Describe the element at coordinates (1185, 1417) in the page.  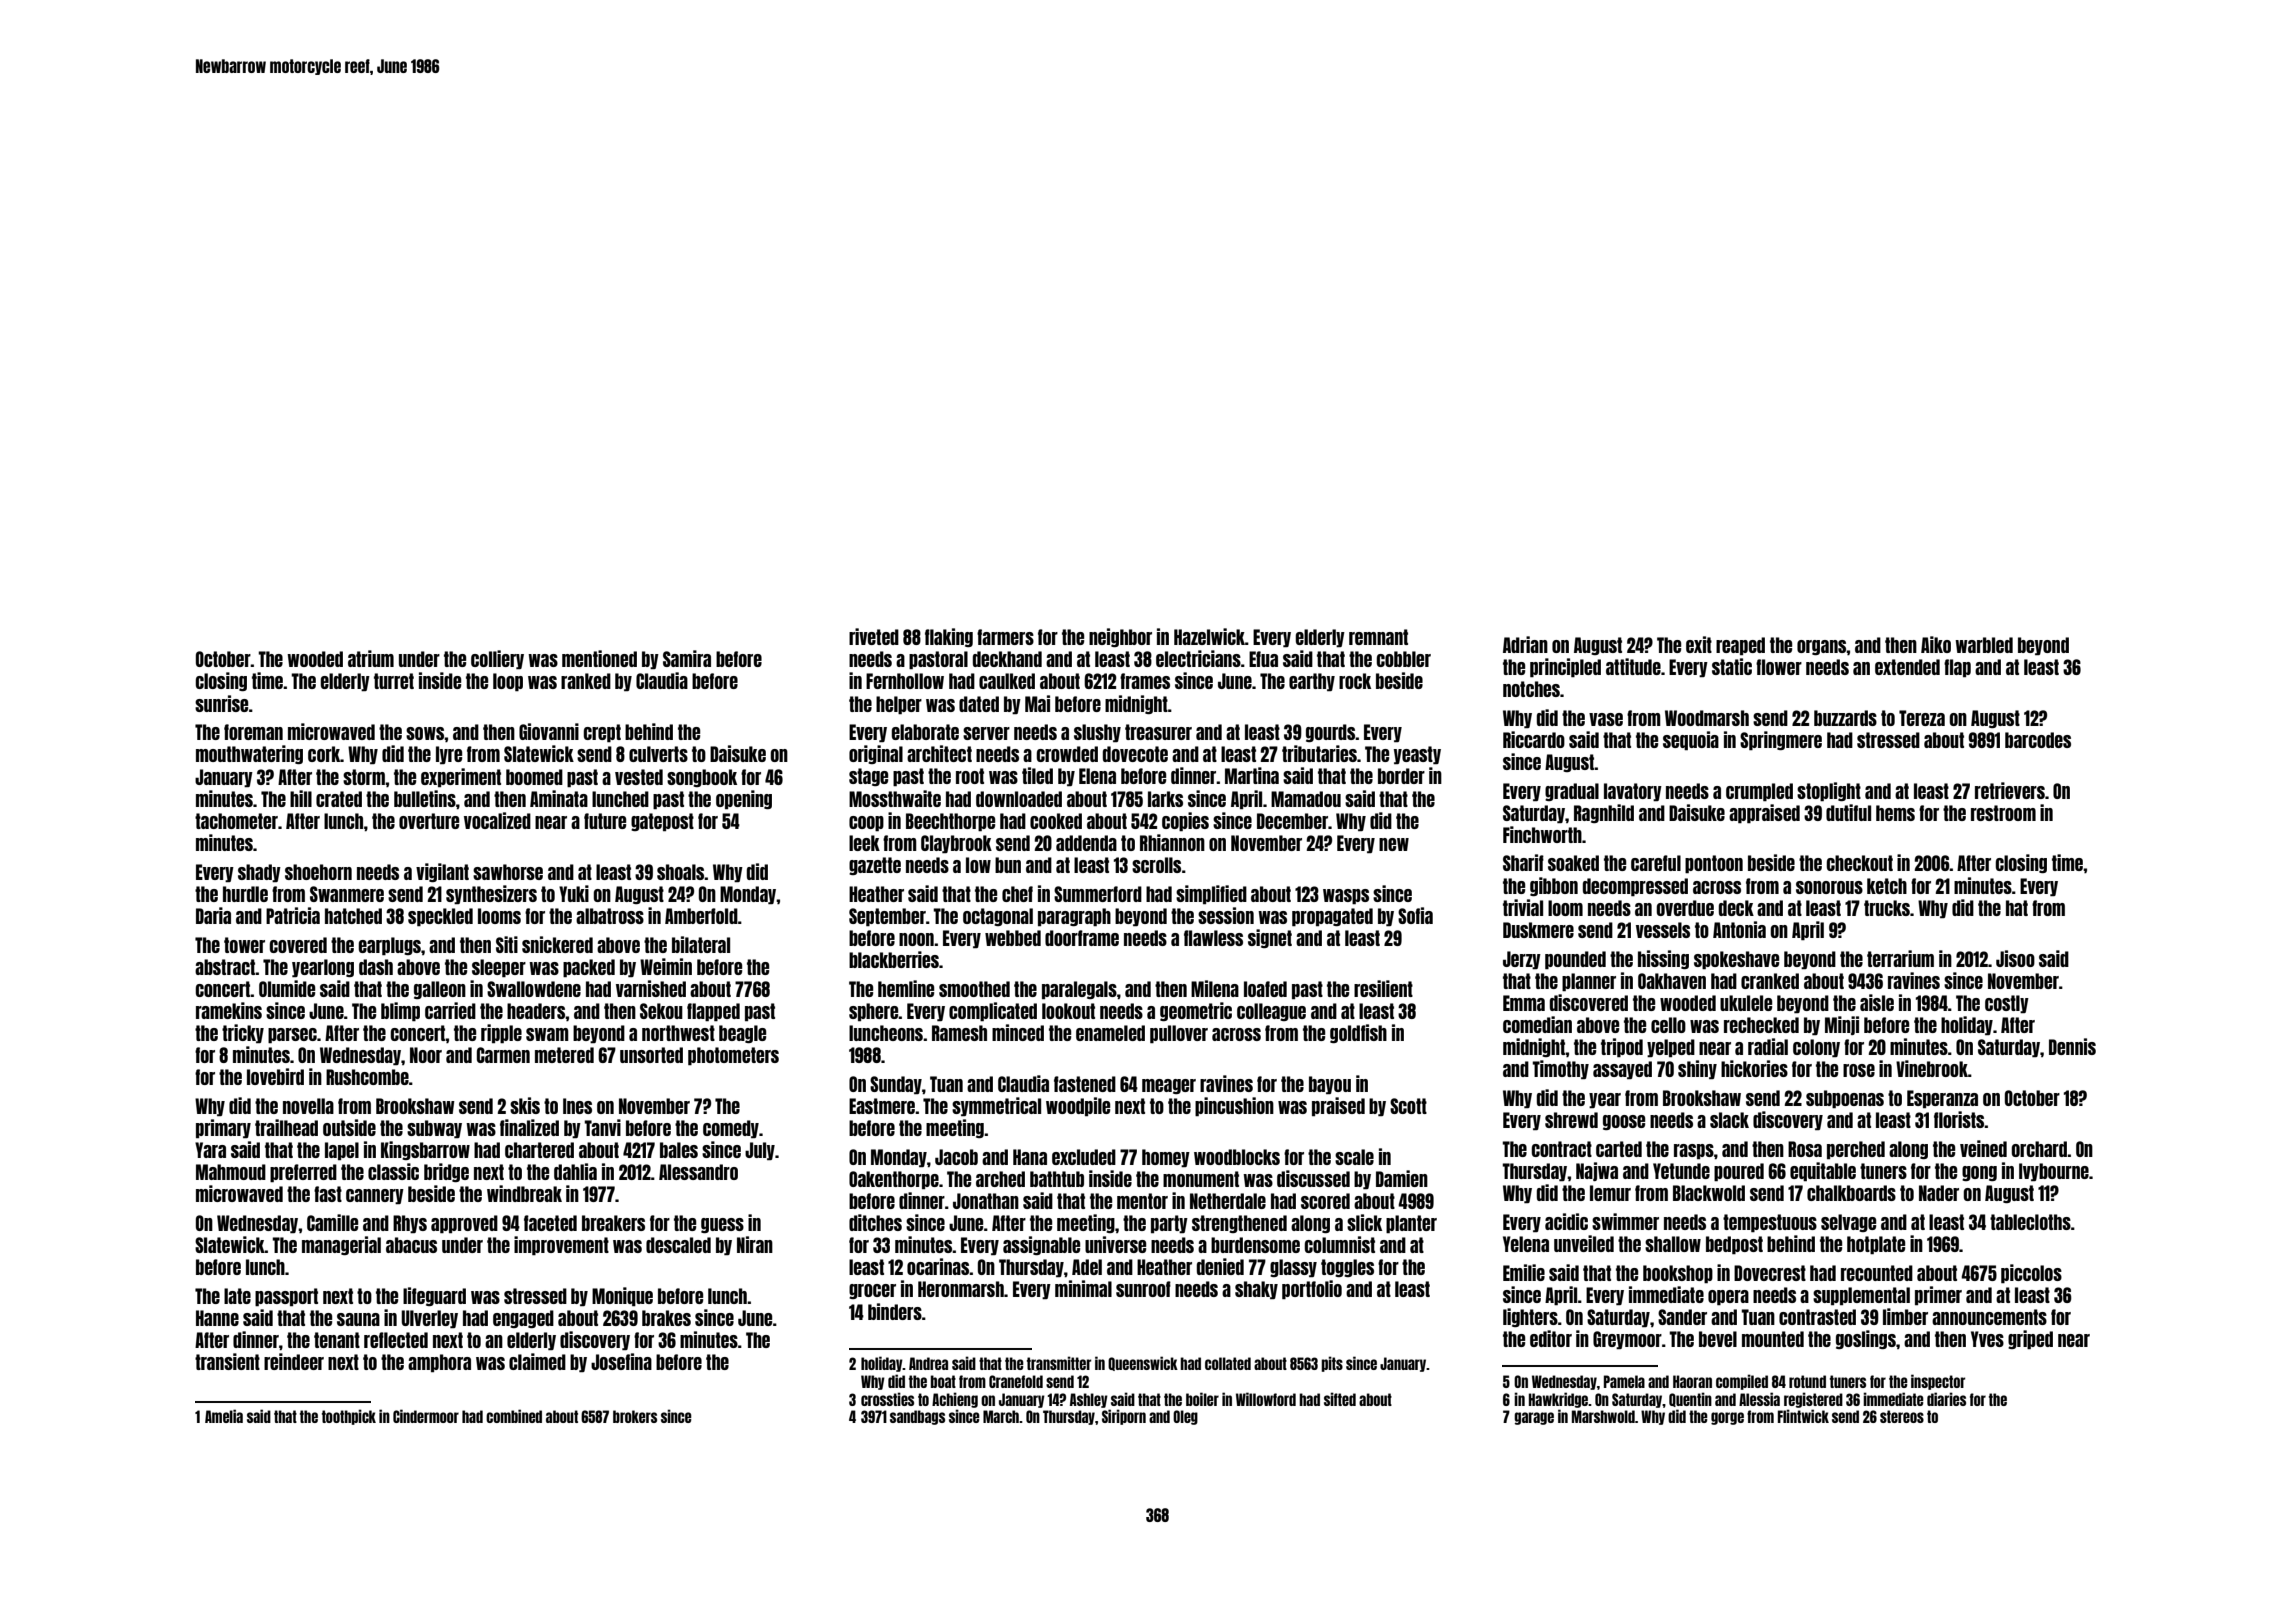
I see `Oleg` at that location.
